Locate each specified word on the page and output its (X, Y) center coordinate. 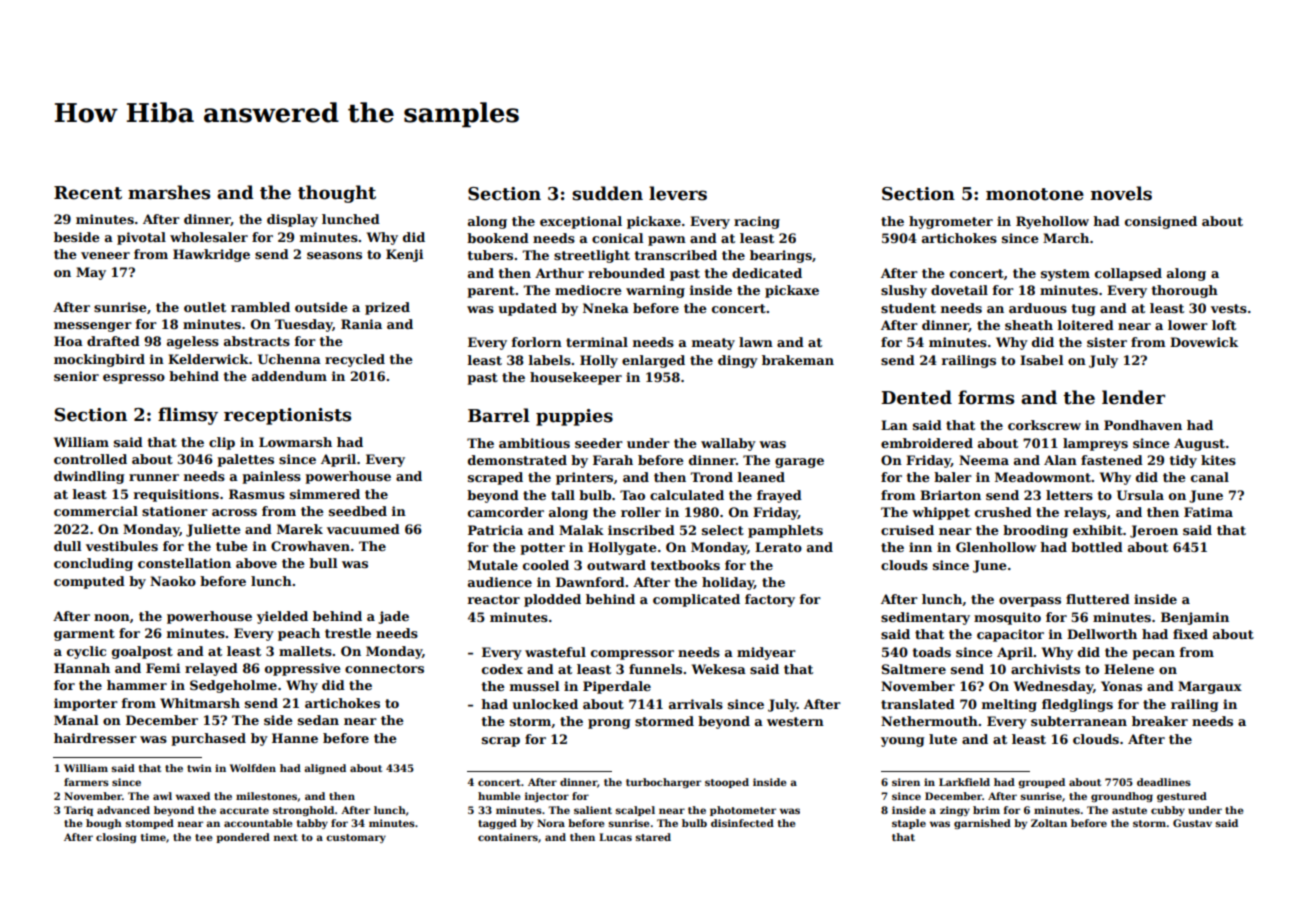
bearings (781, 256)
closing (116, 838)
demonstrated (517, 460)
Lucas (615, 837)
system (1065, 275)
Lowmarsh (295, 442)
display (292, 220)
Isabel (1041, 360)
